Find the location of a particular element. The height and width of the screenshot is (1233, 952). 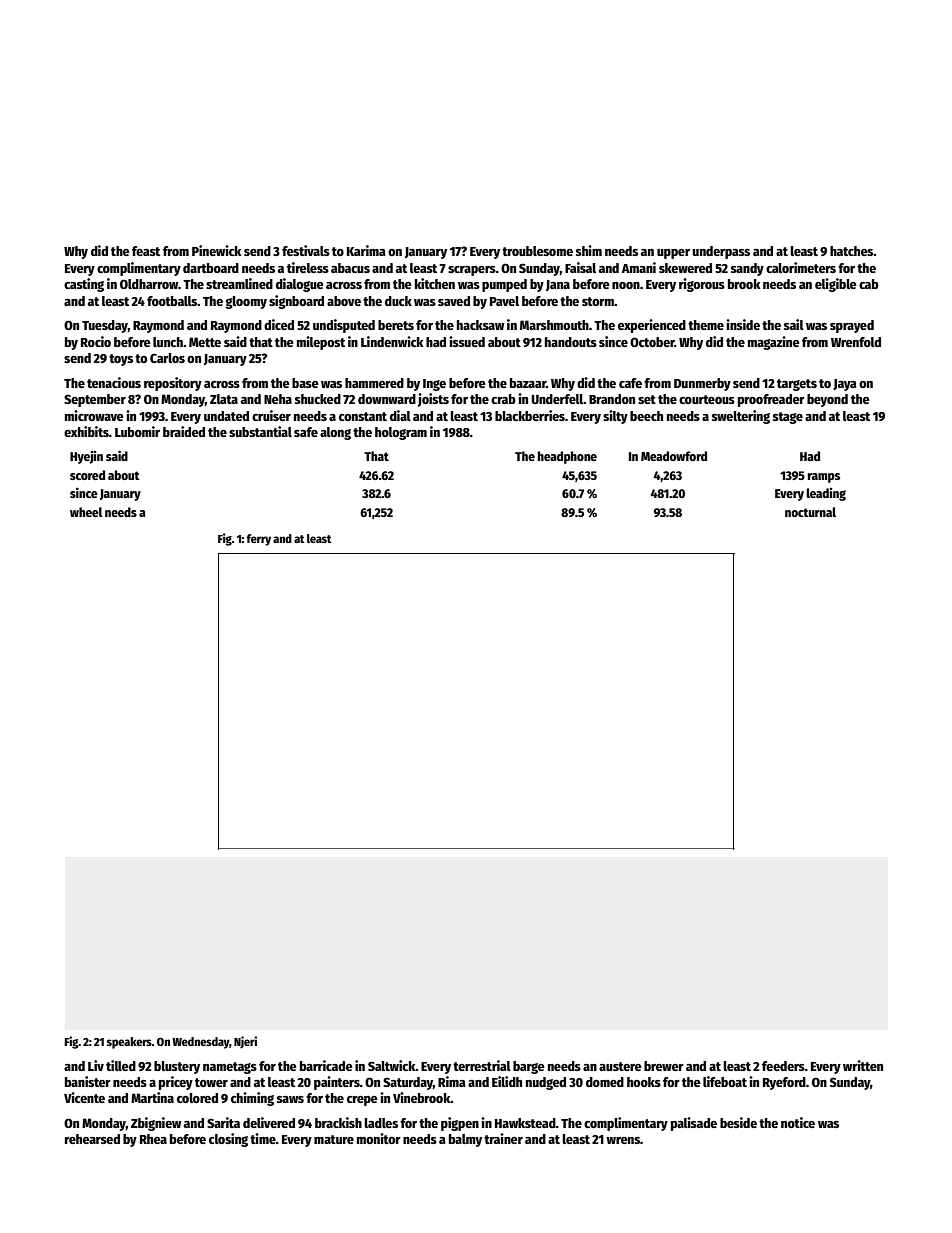

cab is located at coordinates (869, 284).
